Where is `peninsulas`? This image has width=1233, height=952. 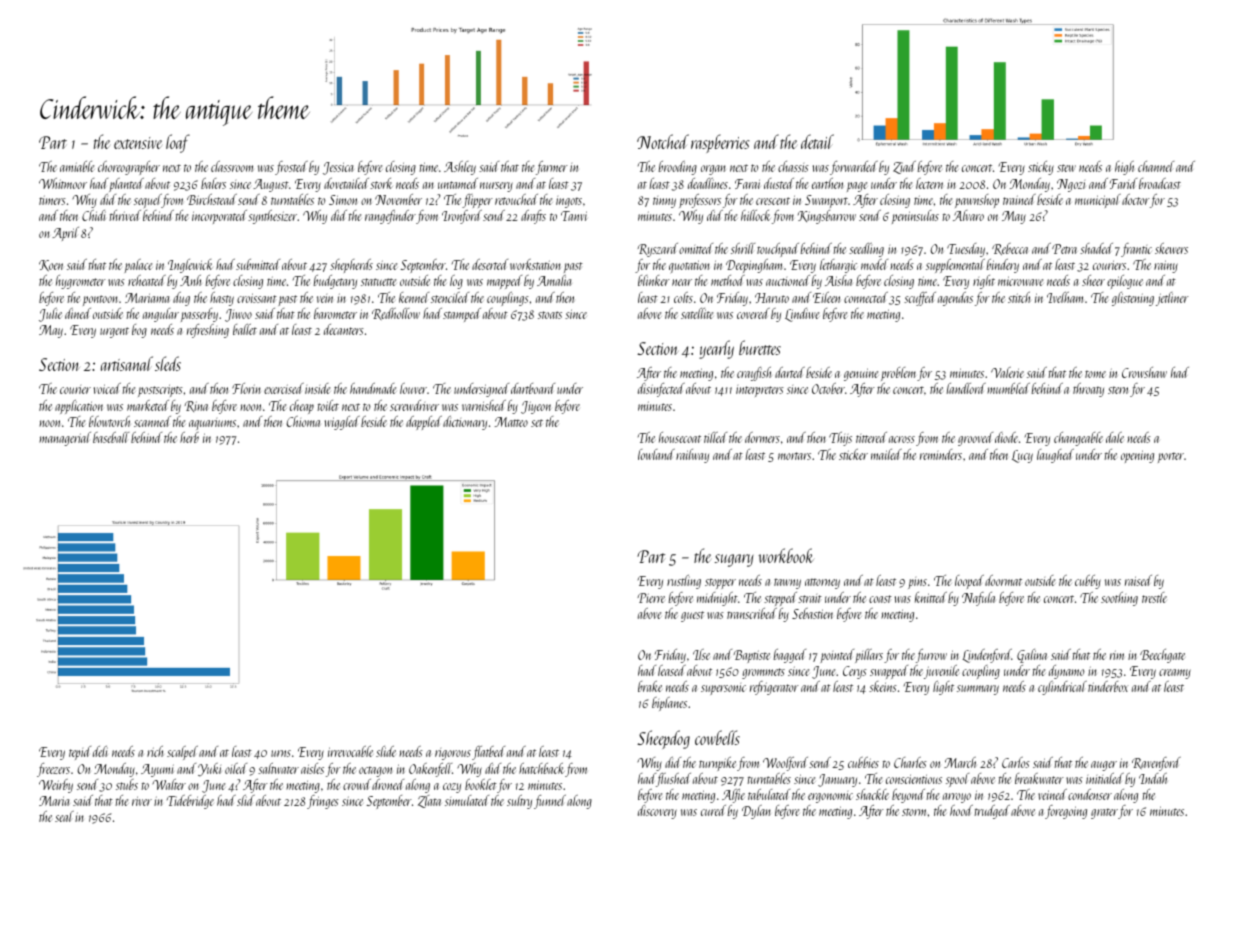 peninsulas is located at coordinates (915, 217).
